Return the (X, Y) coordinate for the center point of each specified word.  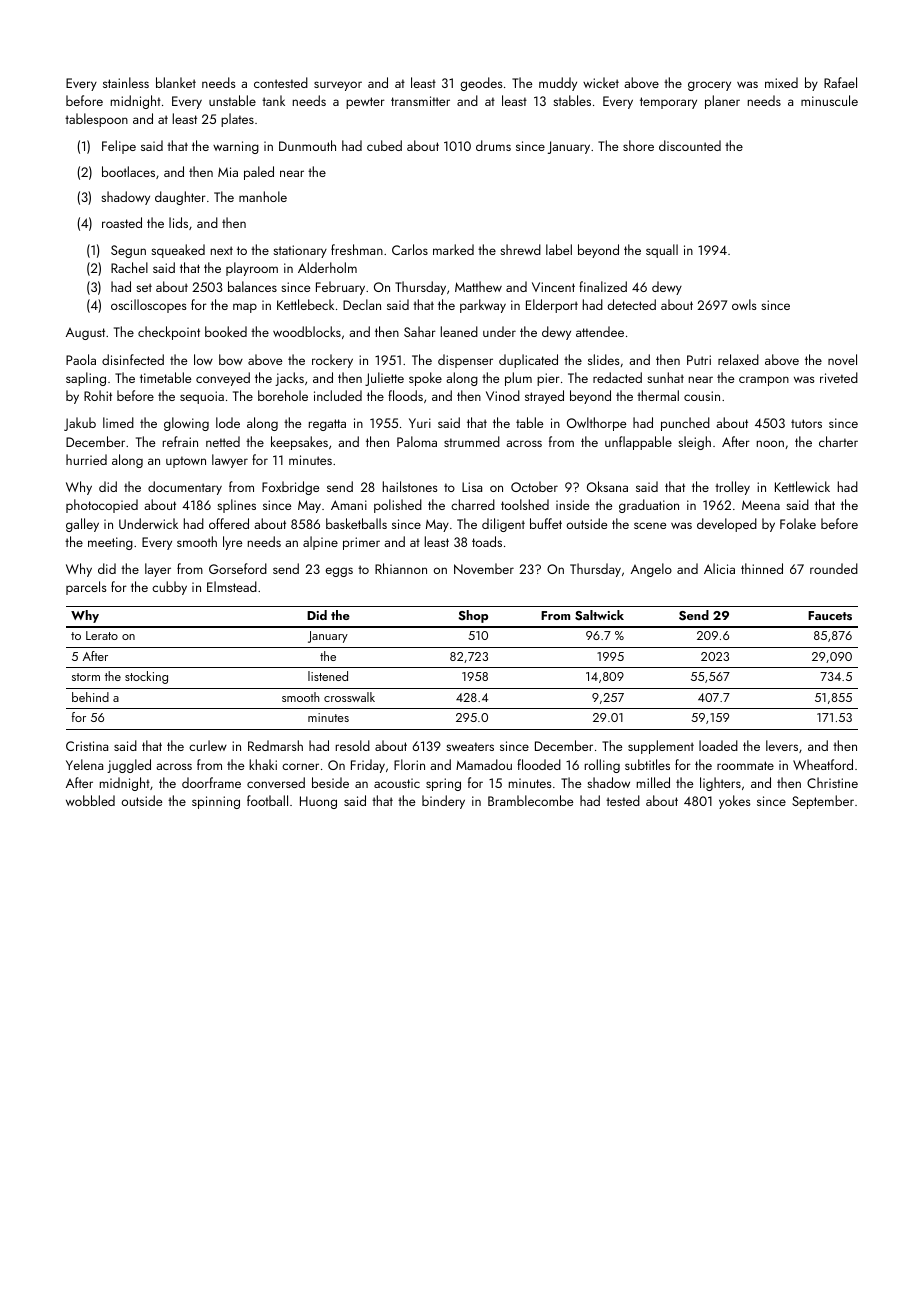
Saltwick (599, 615)
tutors (806, 423)
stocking (146, 677)
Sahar (420, 331)
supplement (661, 747)
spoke (425, 379)
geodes (482, 84)
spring (443, 784)
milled (653, 782)
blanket (176, 82)
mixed (781, 82)
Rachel (129, 267)
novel (842, 359)
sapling (86, 379)
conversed (276, 782)
